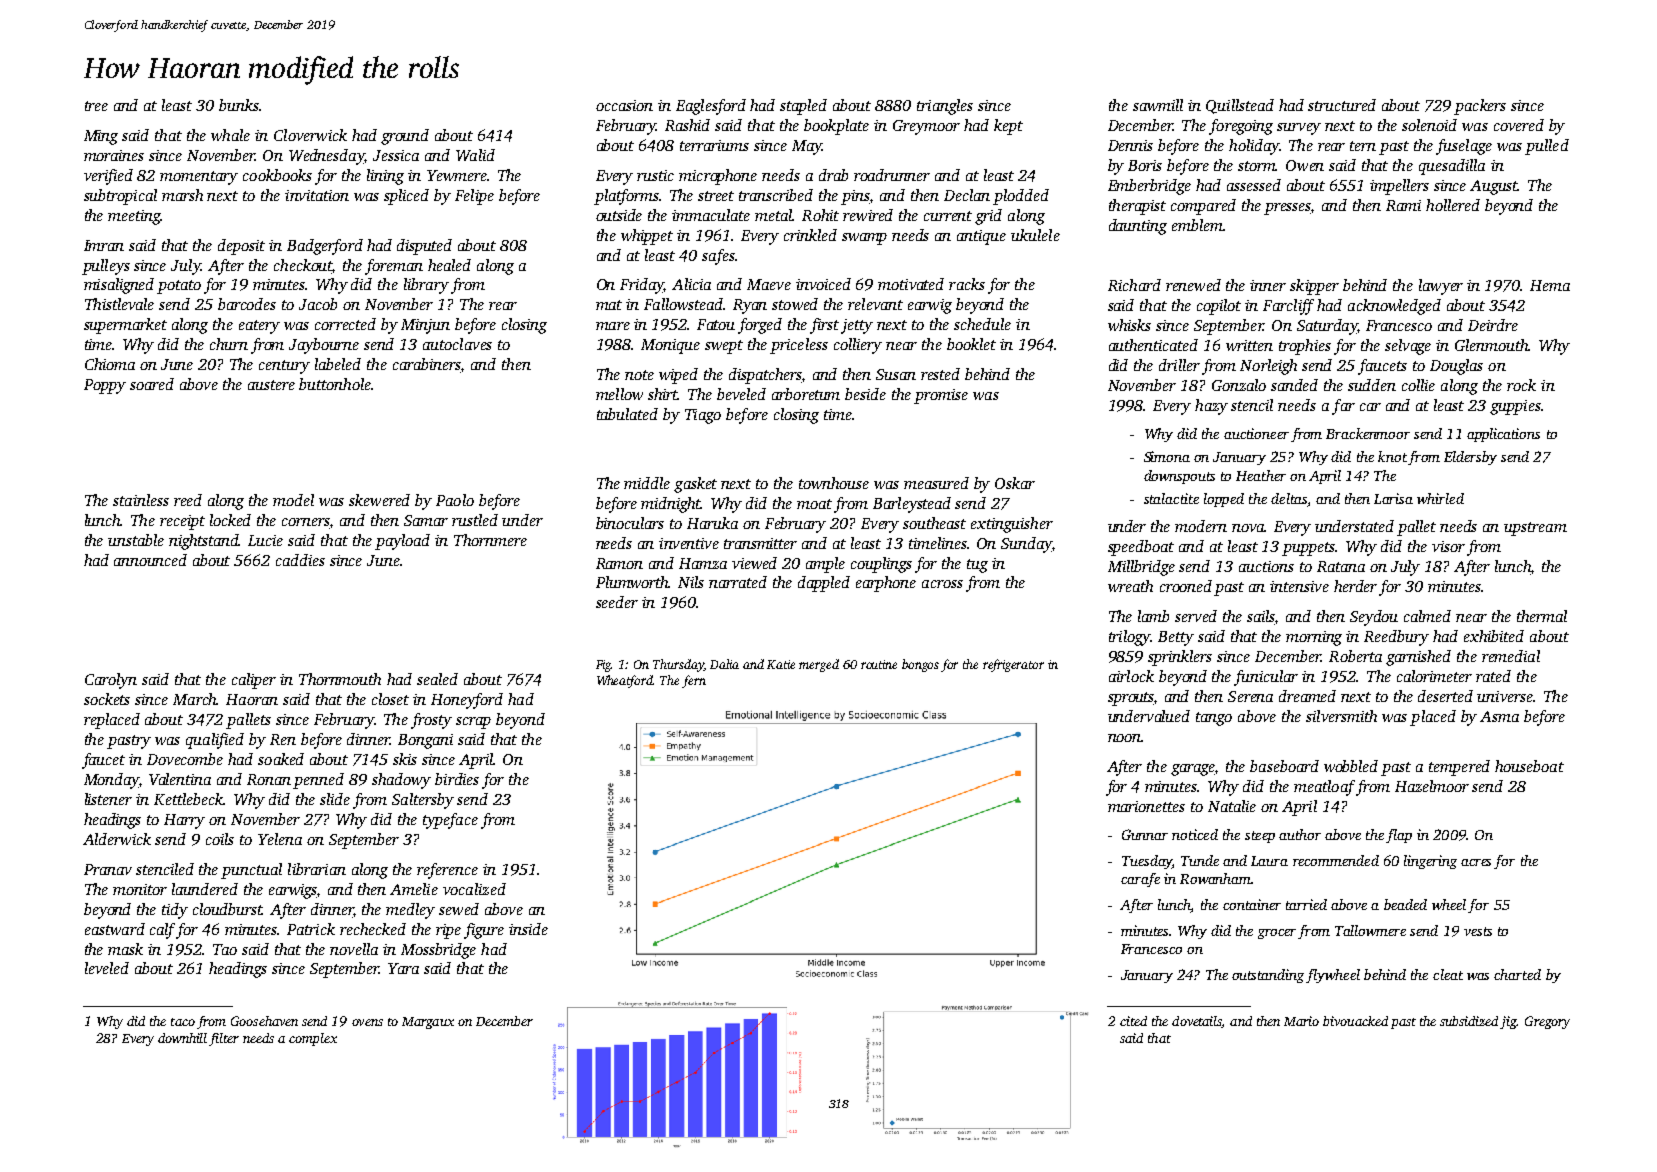 This screenshot has width=1657, height=1172. What do you see at coordinates (982, 324) in the screenshot?
I see `schedule` at bounding box center [982, 324].
